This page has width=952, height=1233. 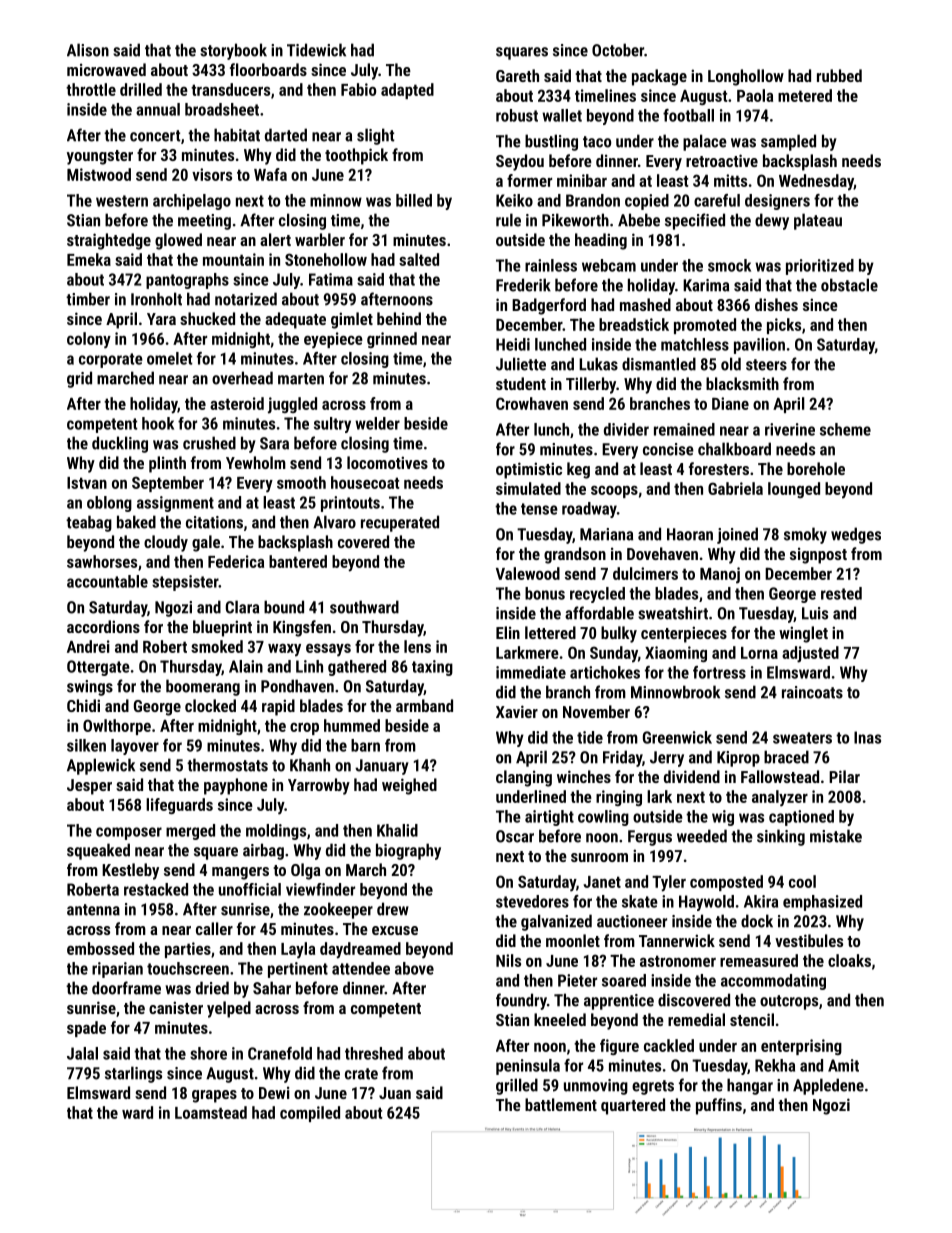 I want to click on winches, so click(x=584, y=776).
